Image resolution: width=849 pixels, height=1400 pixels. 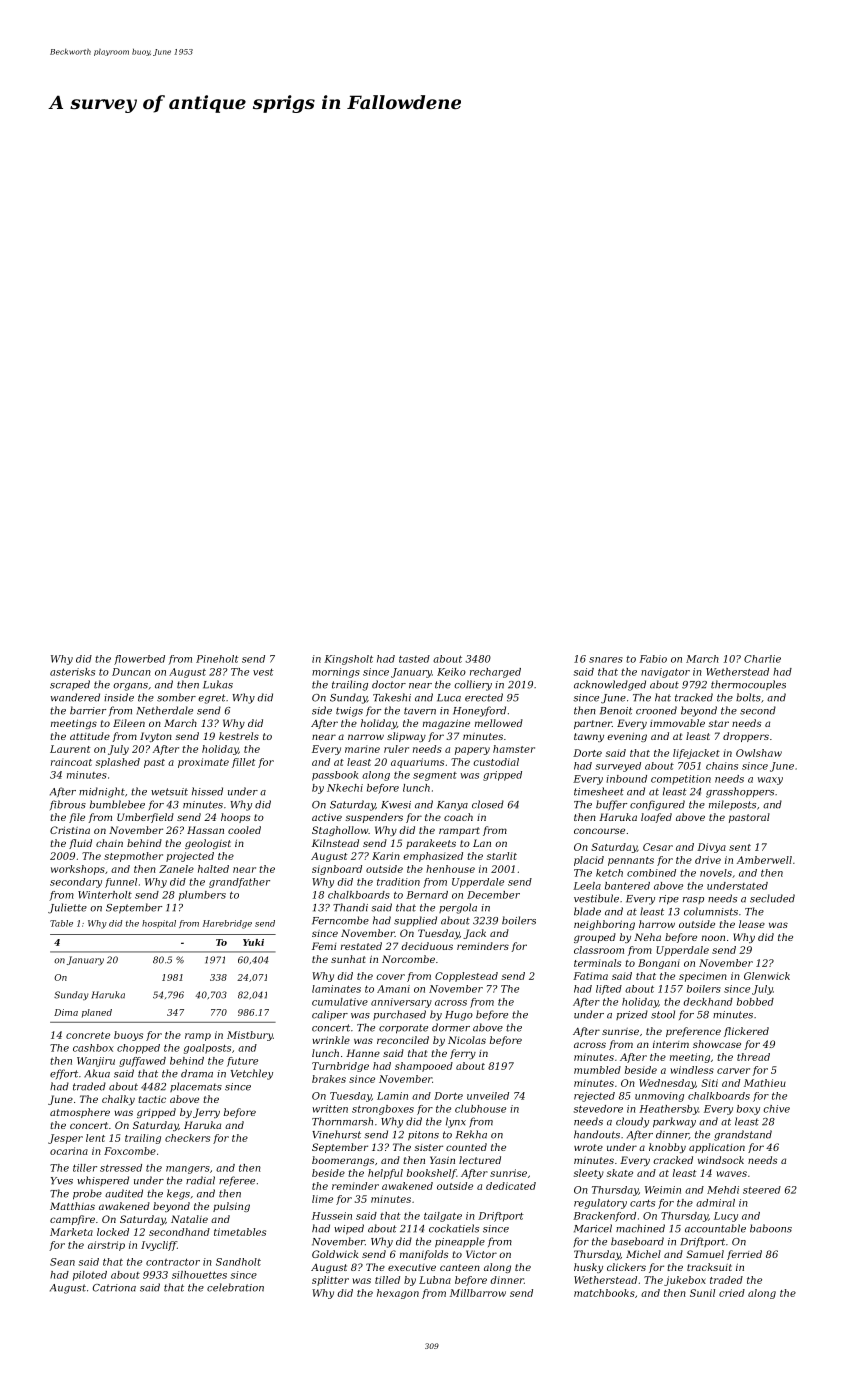 I want to click on novels, so click(x=716, y=873).
